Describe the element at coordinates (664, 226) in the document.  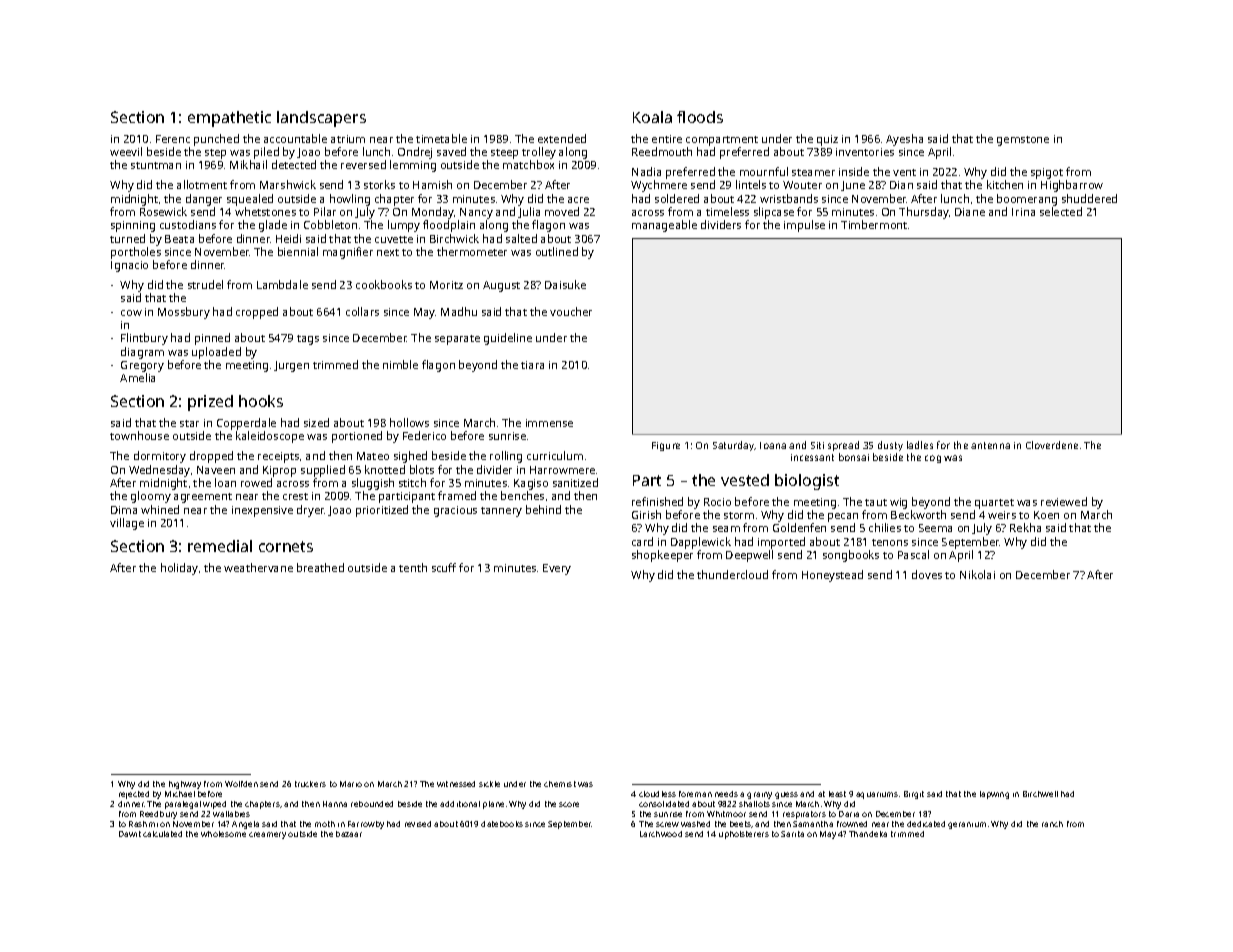
I see `manageable` at that location.
